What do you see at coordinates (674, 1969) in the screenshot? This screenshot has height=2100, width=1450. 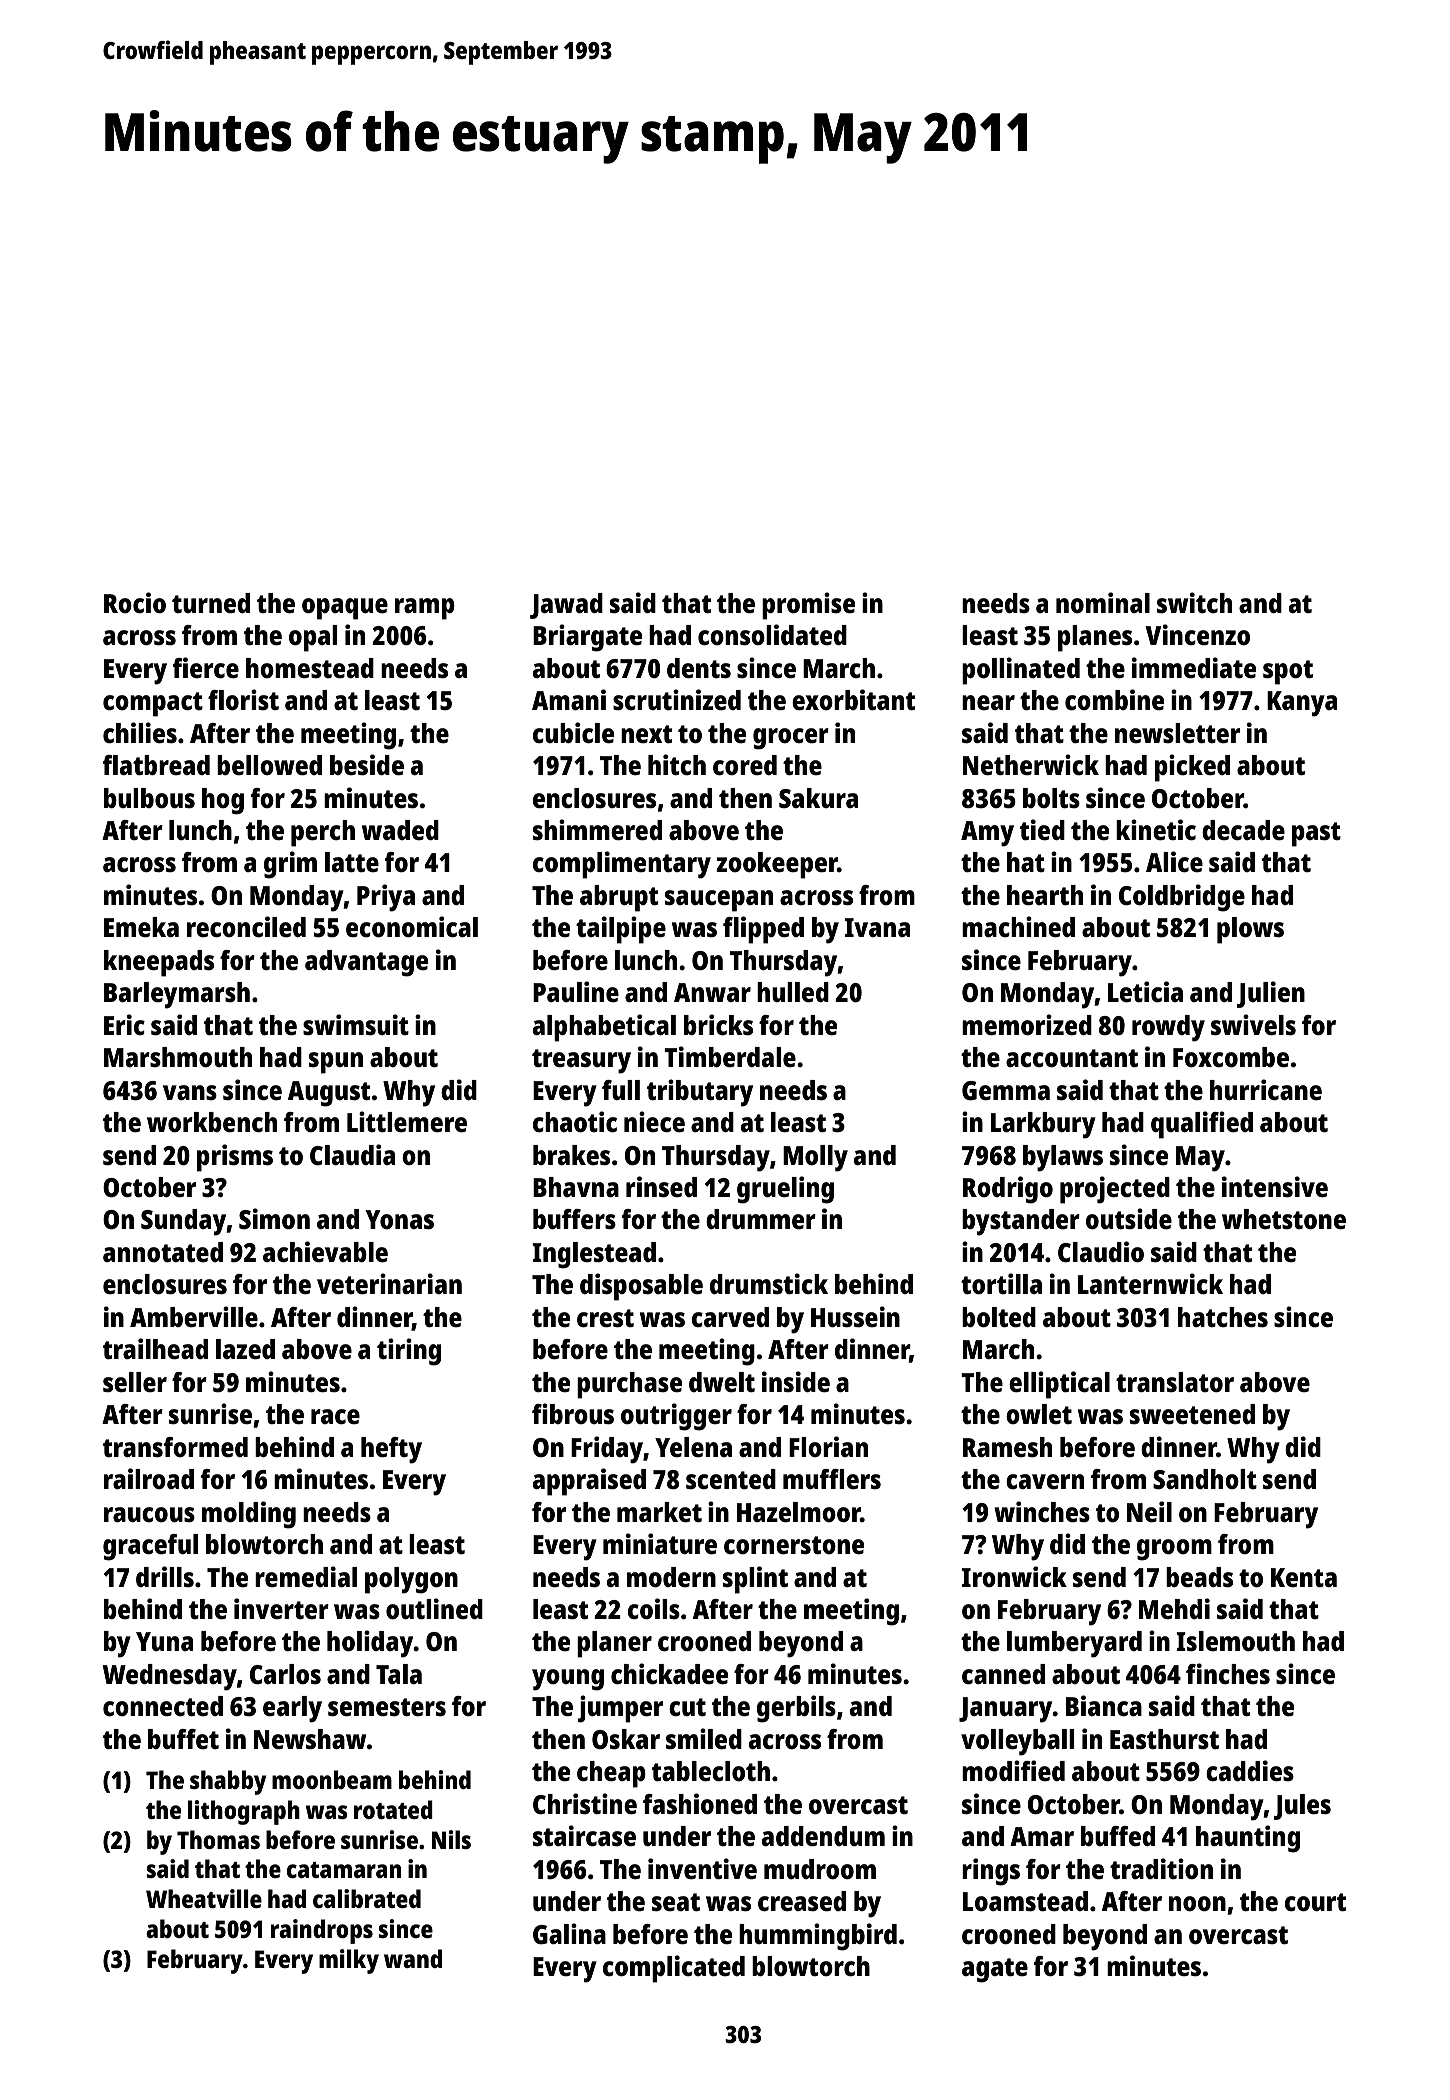 I see `complicated` at bounding box center [674, 1969].
